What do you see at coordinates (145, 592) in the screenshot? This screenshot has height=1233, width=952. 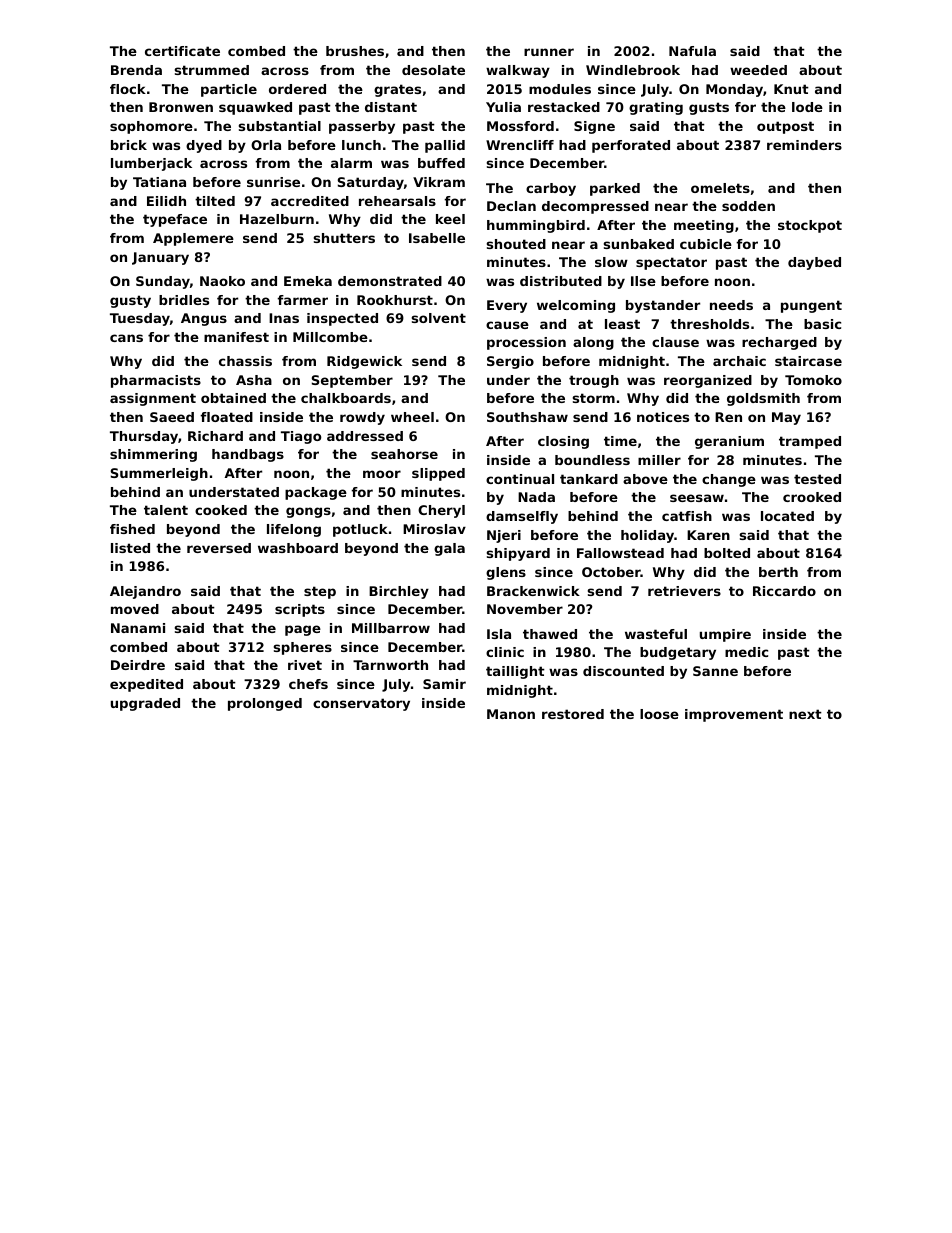 I see `Alejandro` at bounding box center [145, 592].
